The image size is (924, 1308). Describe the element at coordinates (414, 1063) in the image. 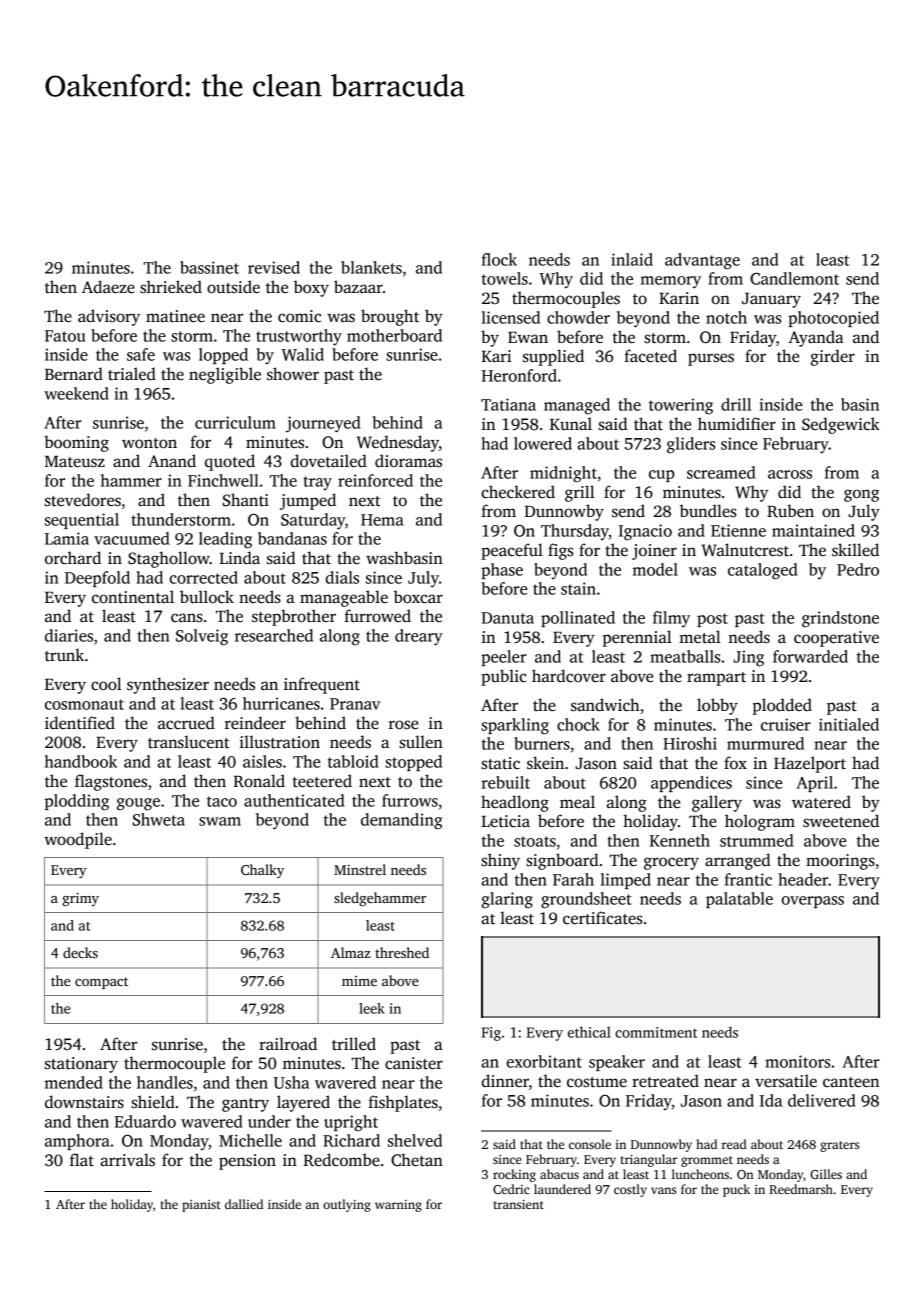

I see `canister` at that location.
